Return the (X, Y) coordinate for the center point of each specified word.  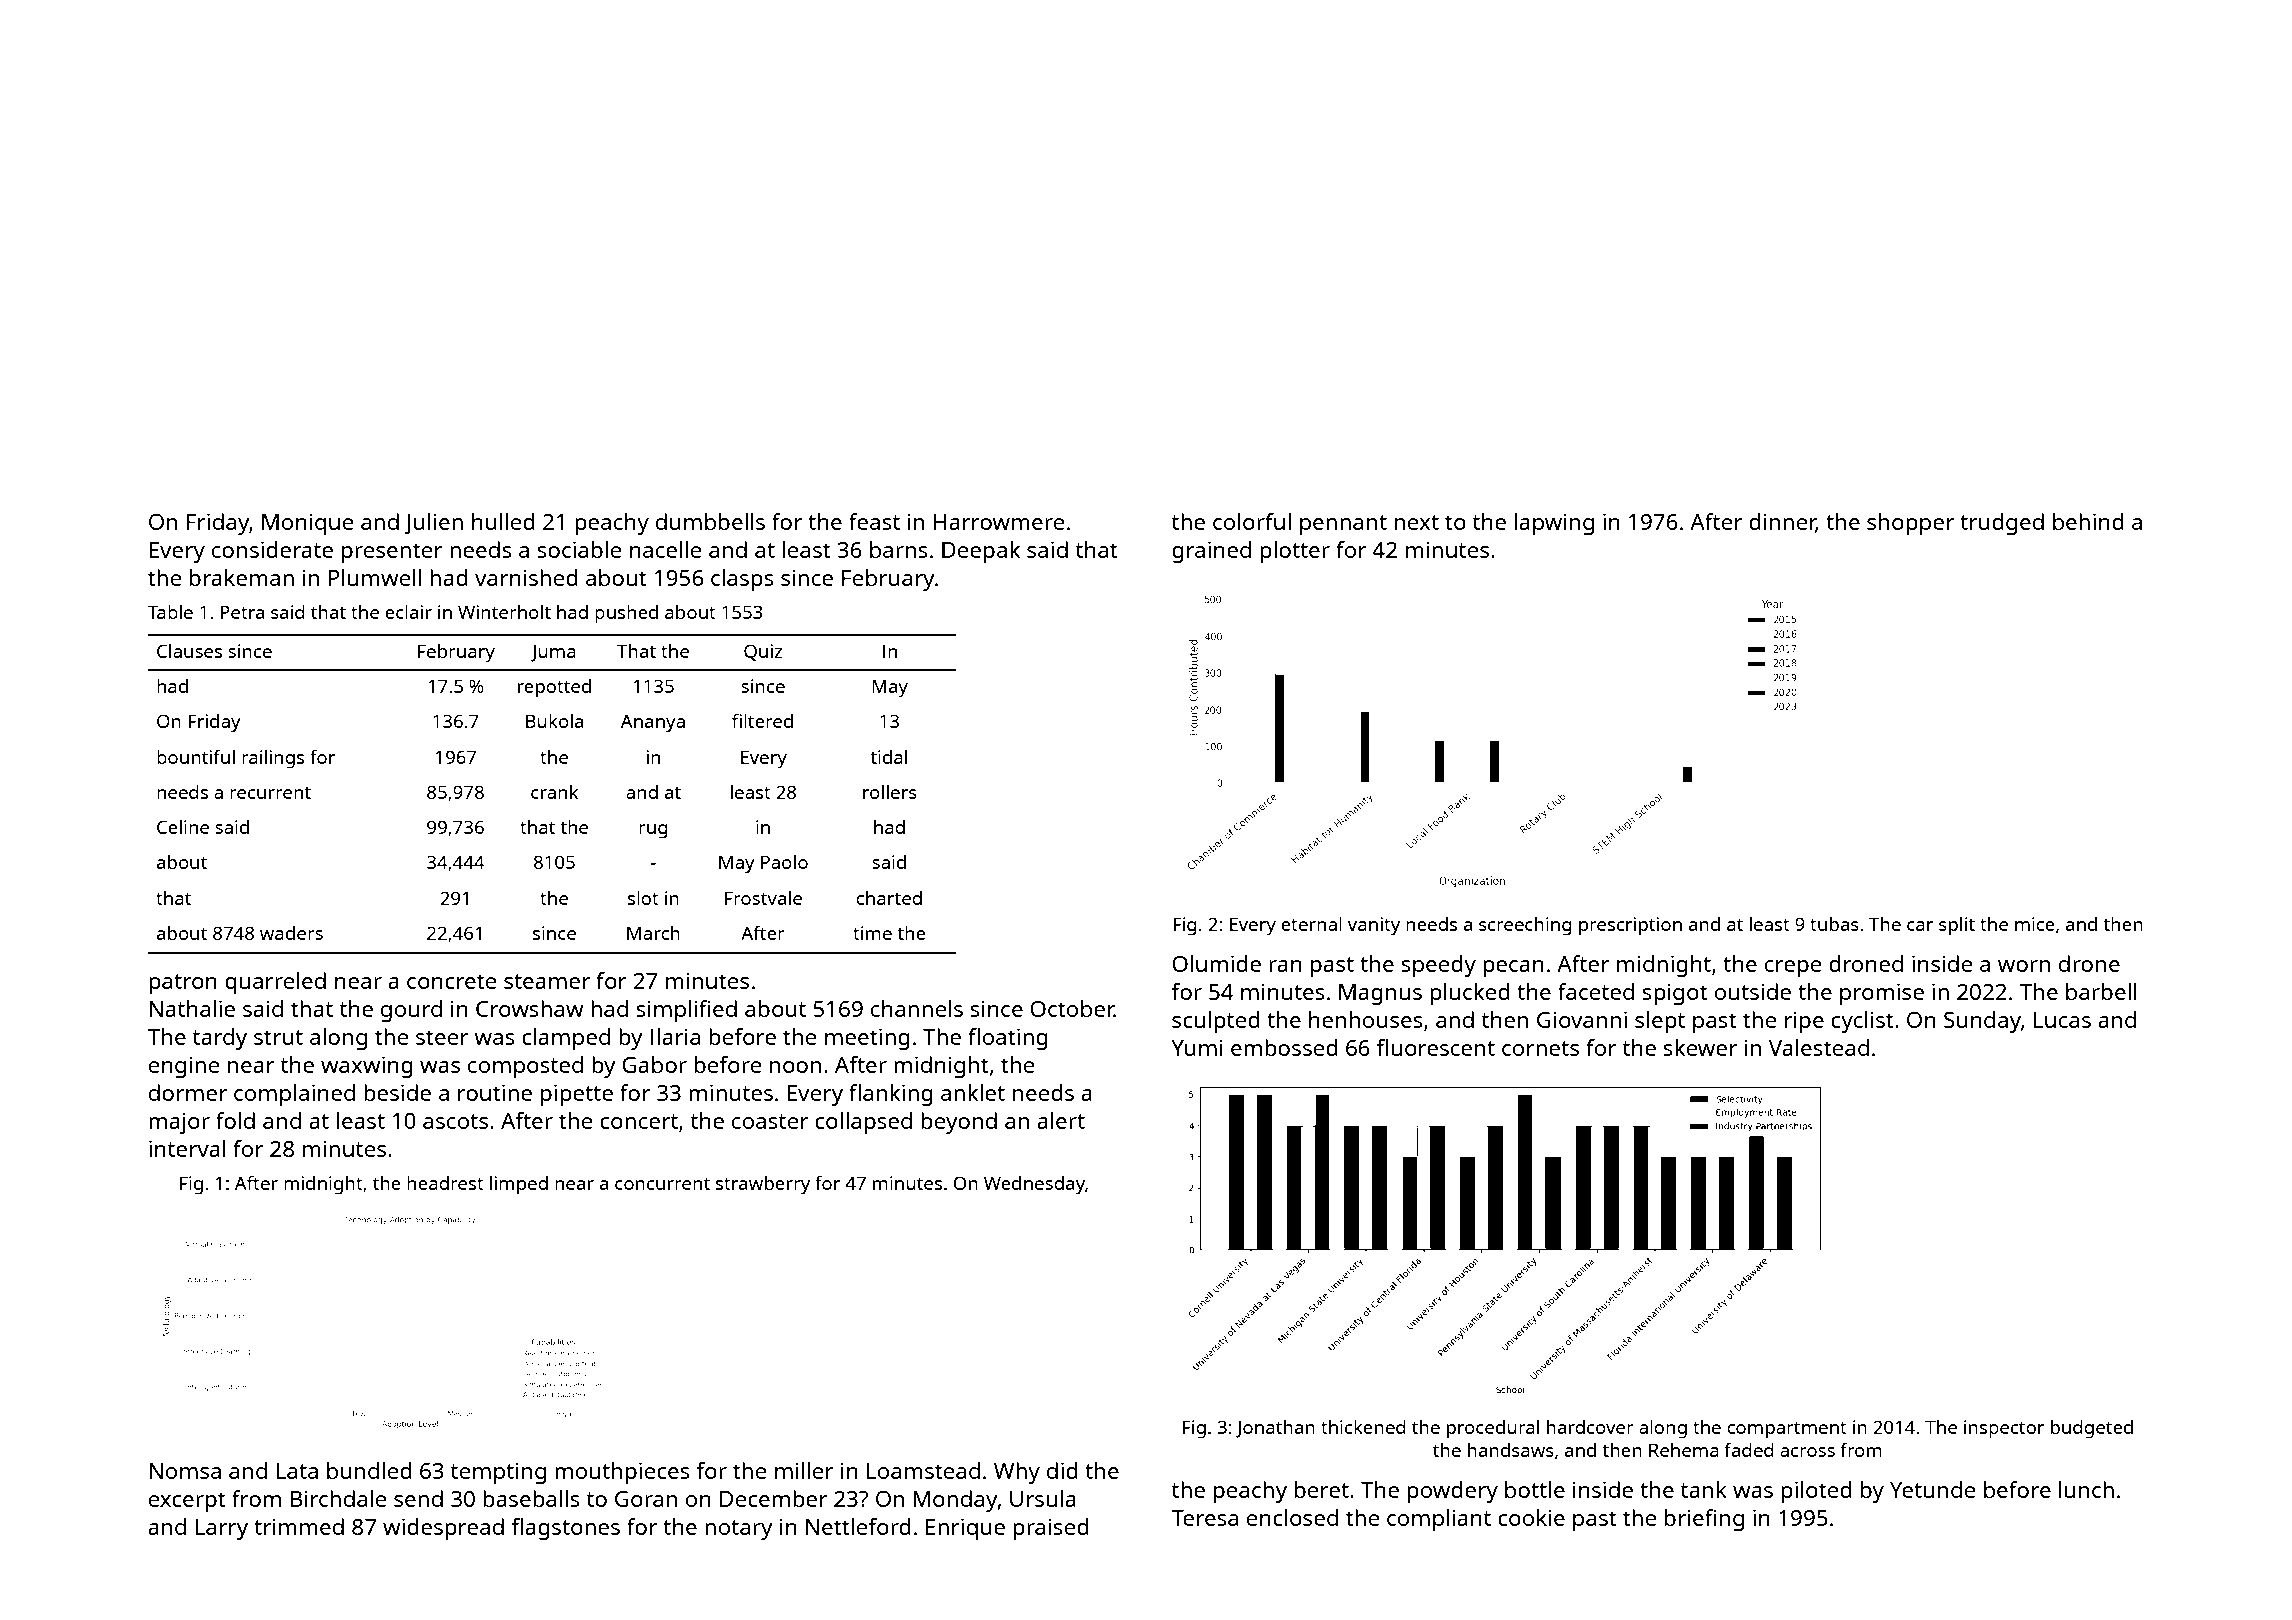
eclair (408, 612)
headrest (445, 1183)
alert (1061, 1120)
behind (2088, 521)
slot (643, 898)
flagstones (566, 1529)
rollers (890, 792)
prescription (1630, 926)
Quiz (763, 652)
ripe (1804, 1022)
